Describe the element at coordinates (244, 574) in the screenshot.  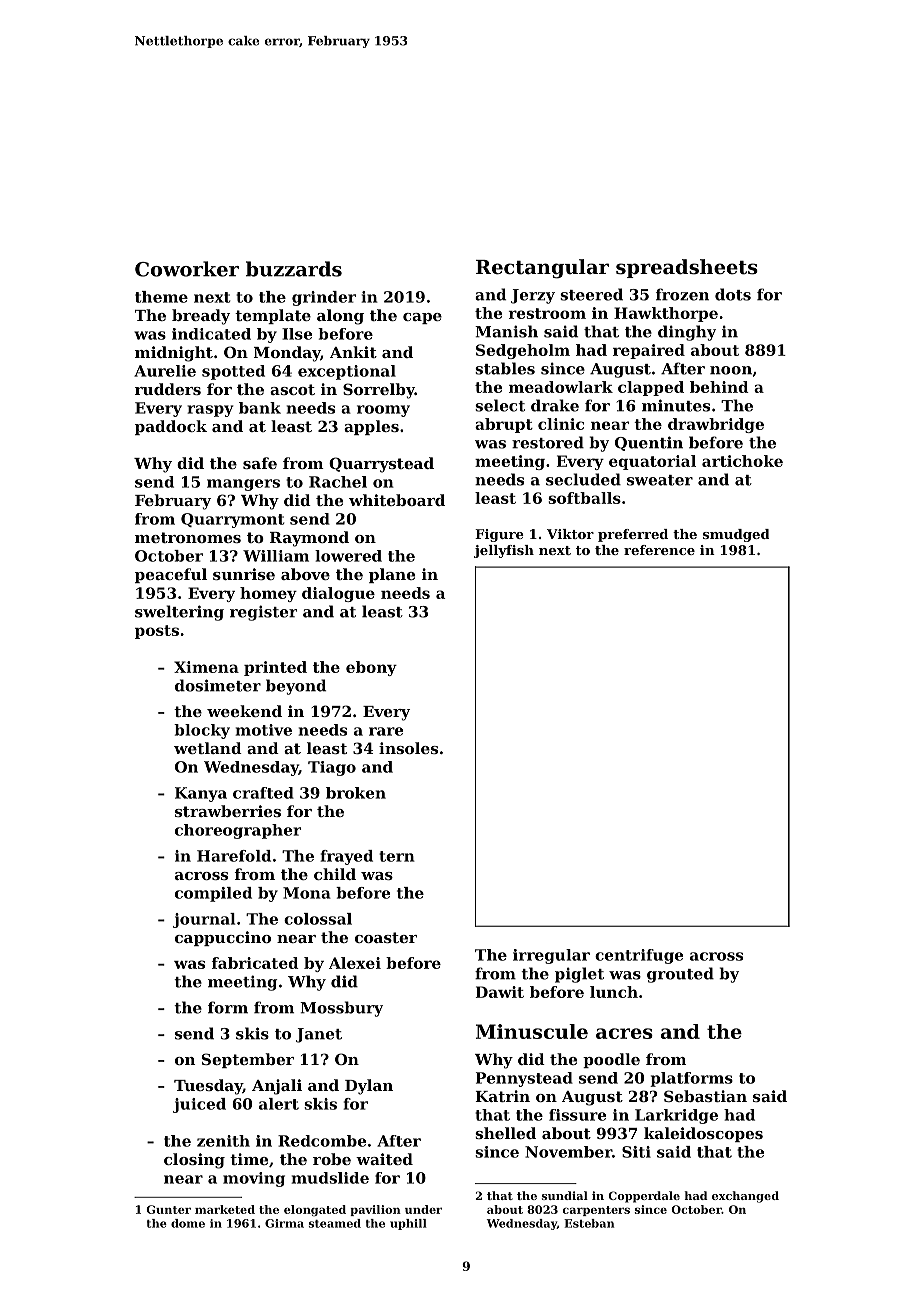
I see `sunrise` at that location.
